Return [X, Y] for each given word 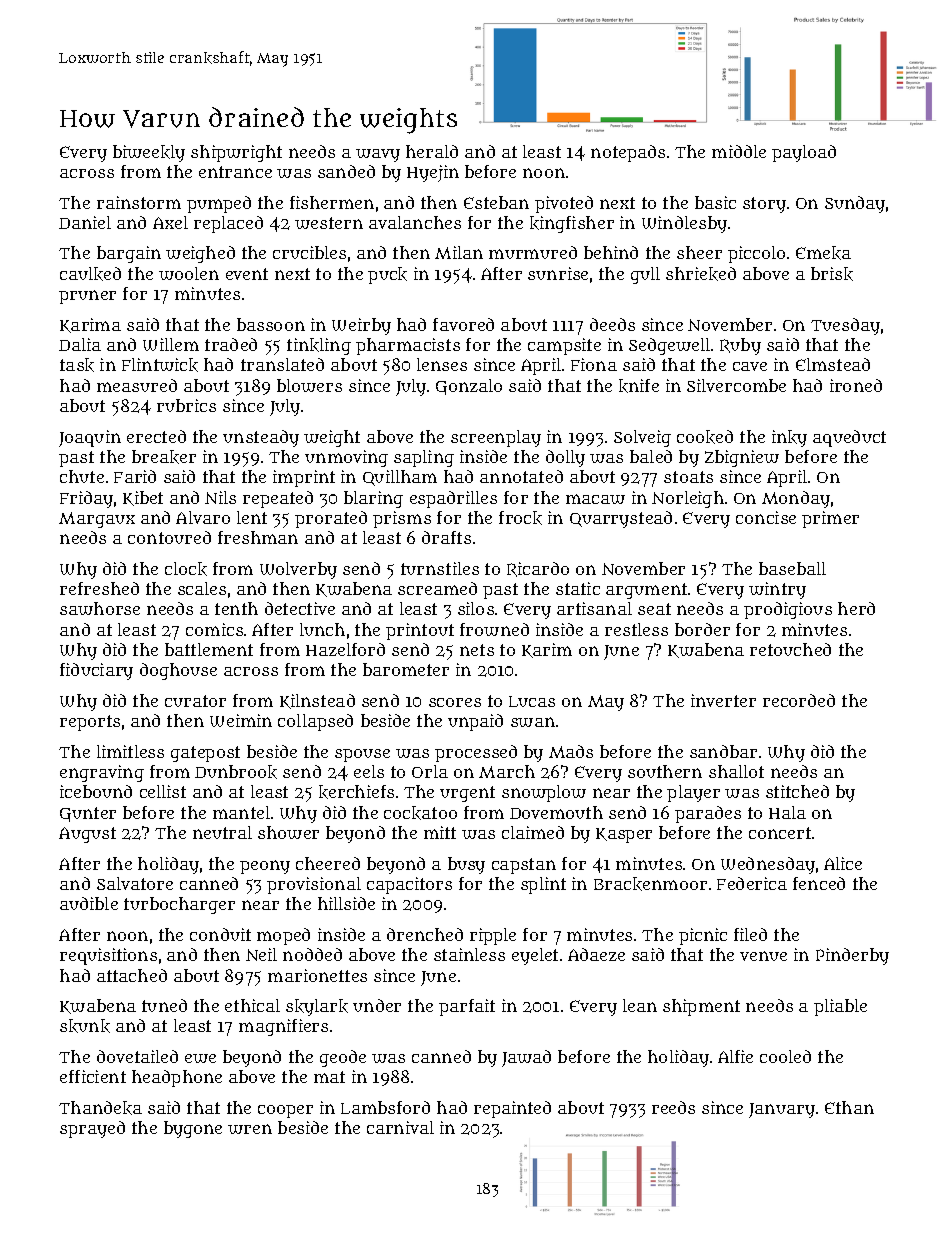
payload [804, 153]
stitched [797, 791]
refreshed [99, 588]
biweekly [149, 153]
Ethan [849, 1107]
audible [89, 903]
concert [780, 833]
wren [250, 1129]
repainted [512, 1109]
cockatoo [420, 813]
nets [477, 650]
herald [432, 151]
